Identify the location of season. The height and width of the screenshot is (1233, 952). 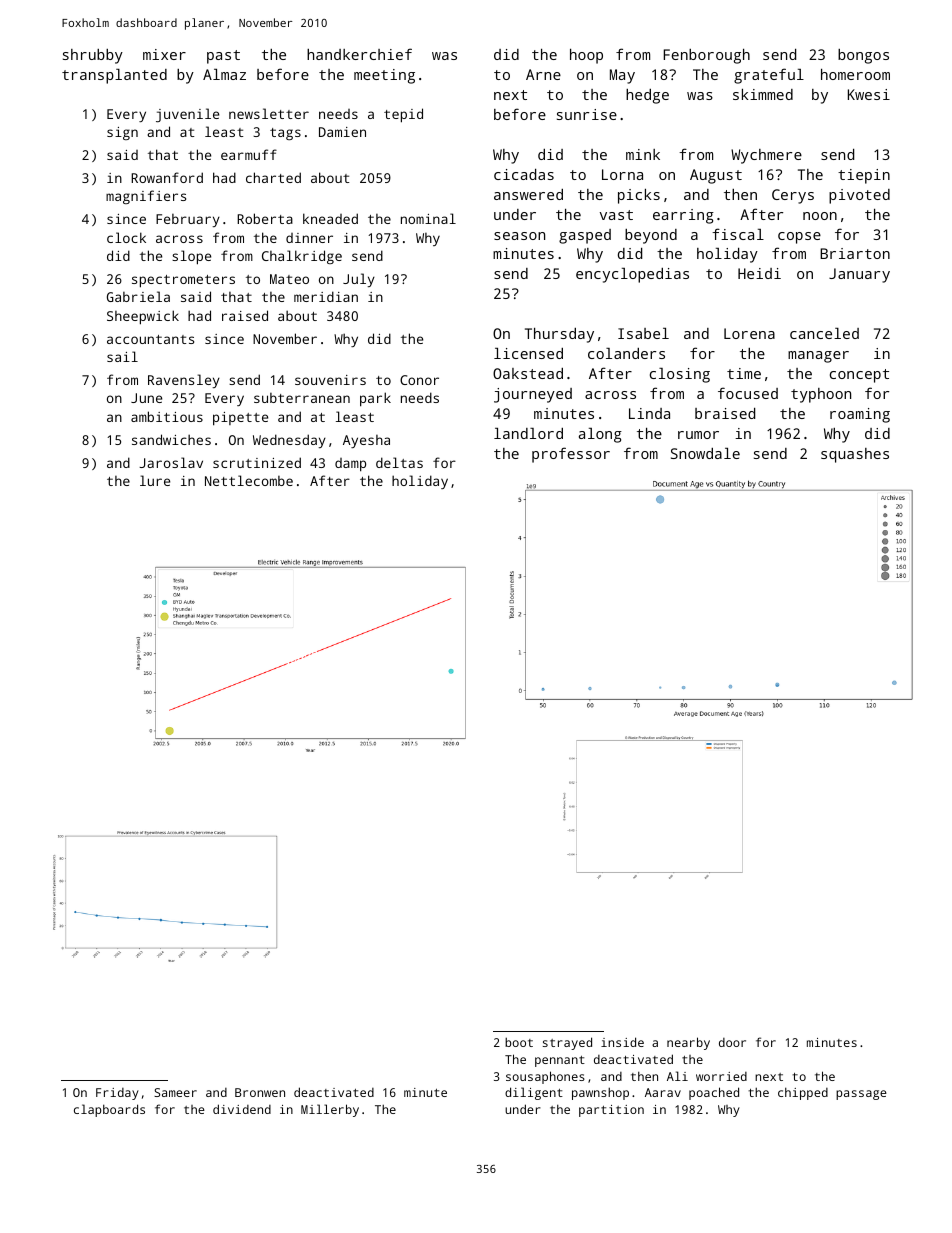
(519, 236).
